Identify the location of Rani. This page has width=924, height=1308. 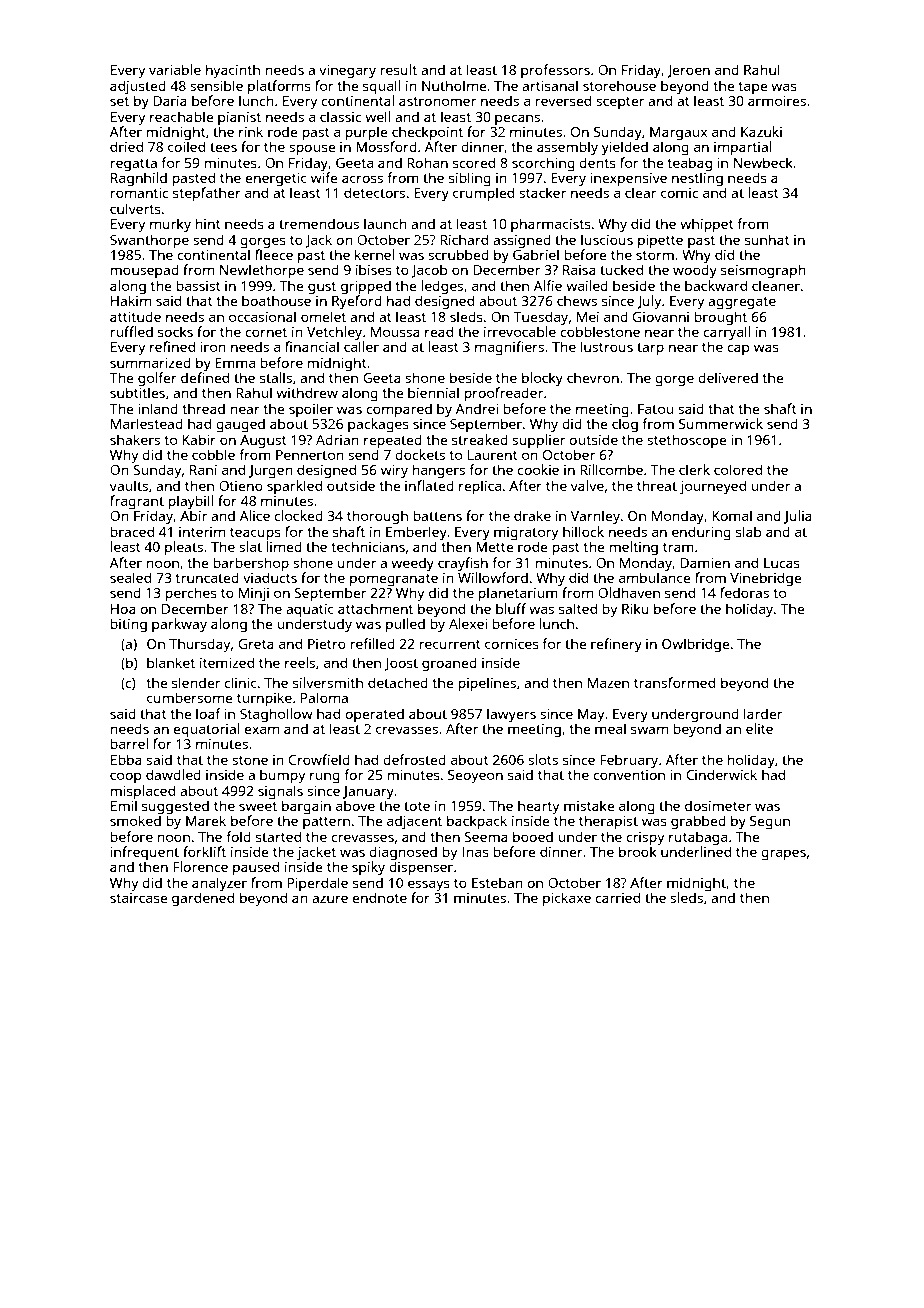
(203, 470).
